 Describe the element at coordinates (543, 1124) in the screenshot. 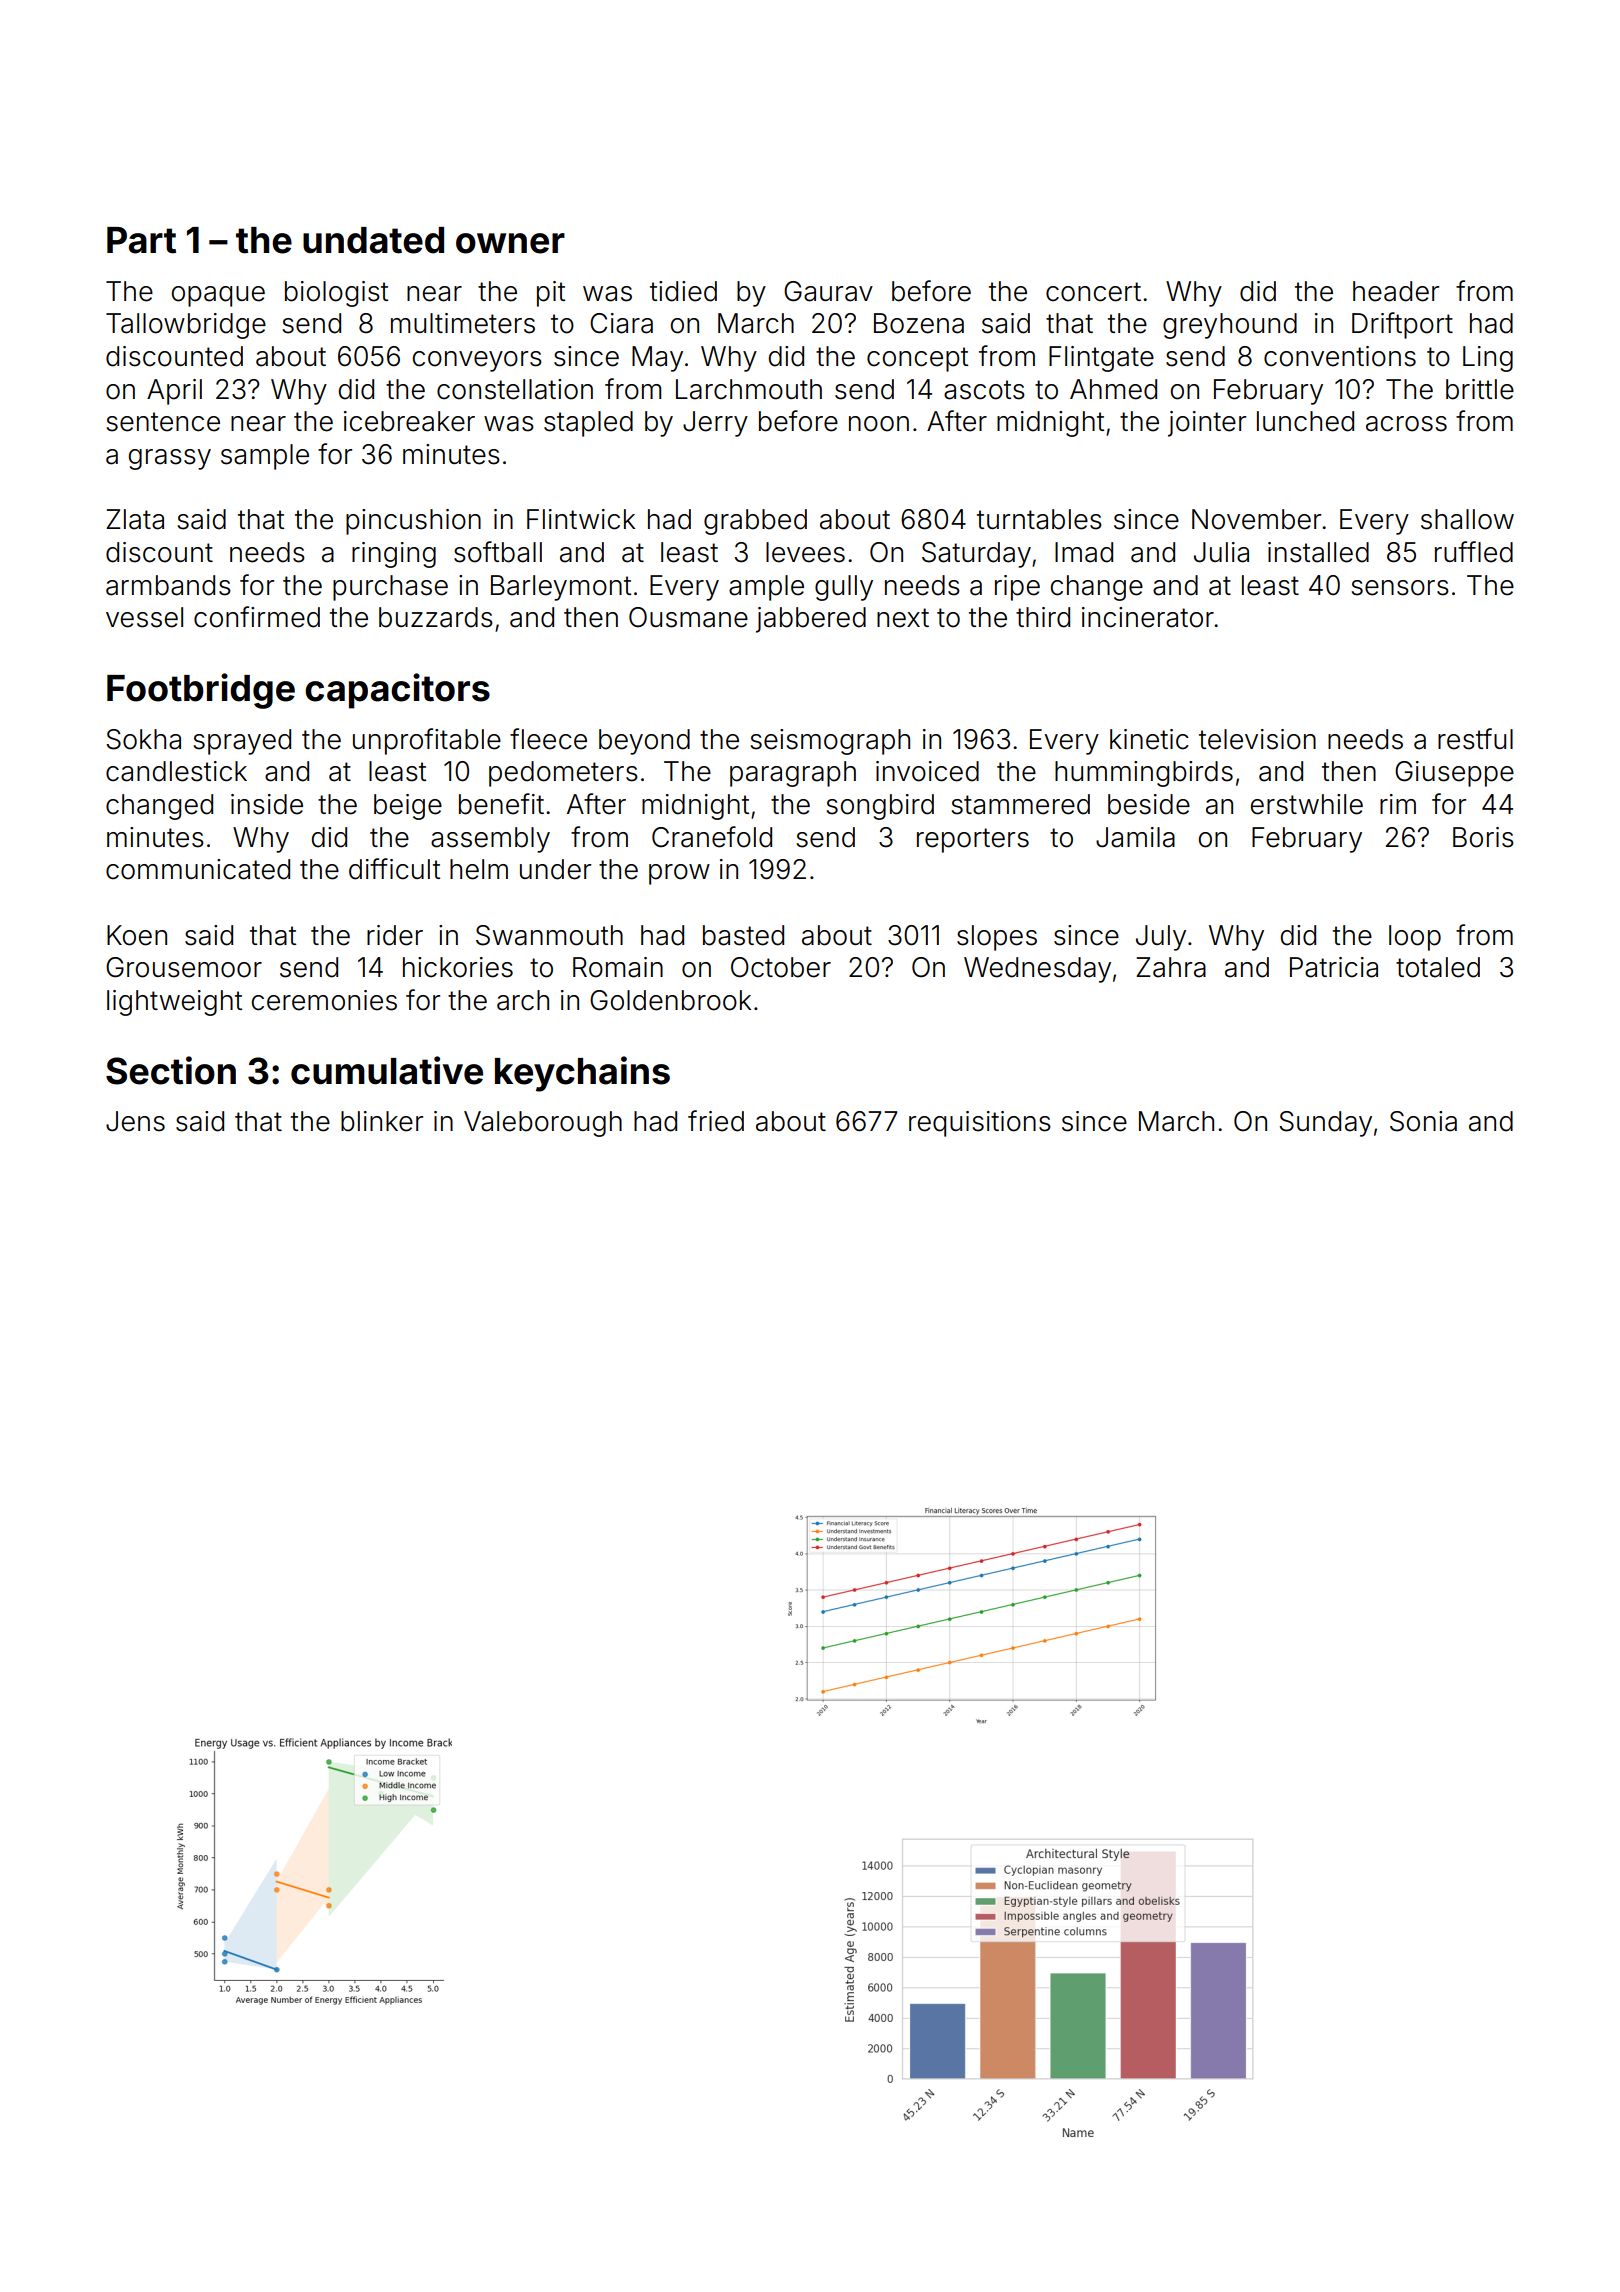

I see `Valeborough` at that location.
